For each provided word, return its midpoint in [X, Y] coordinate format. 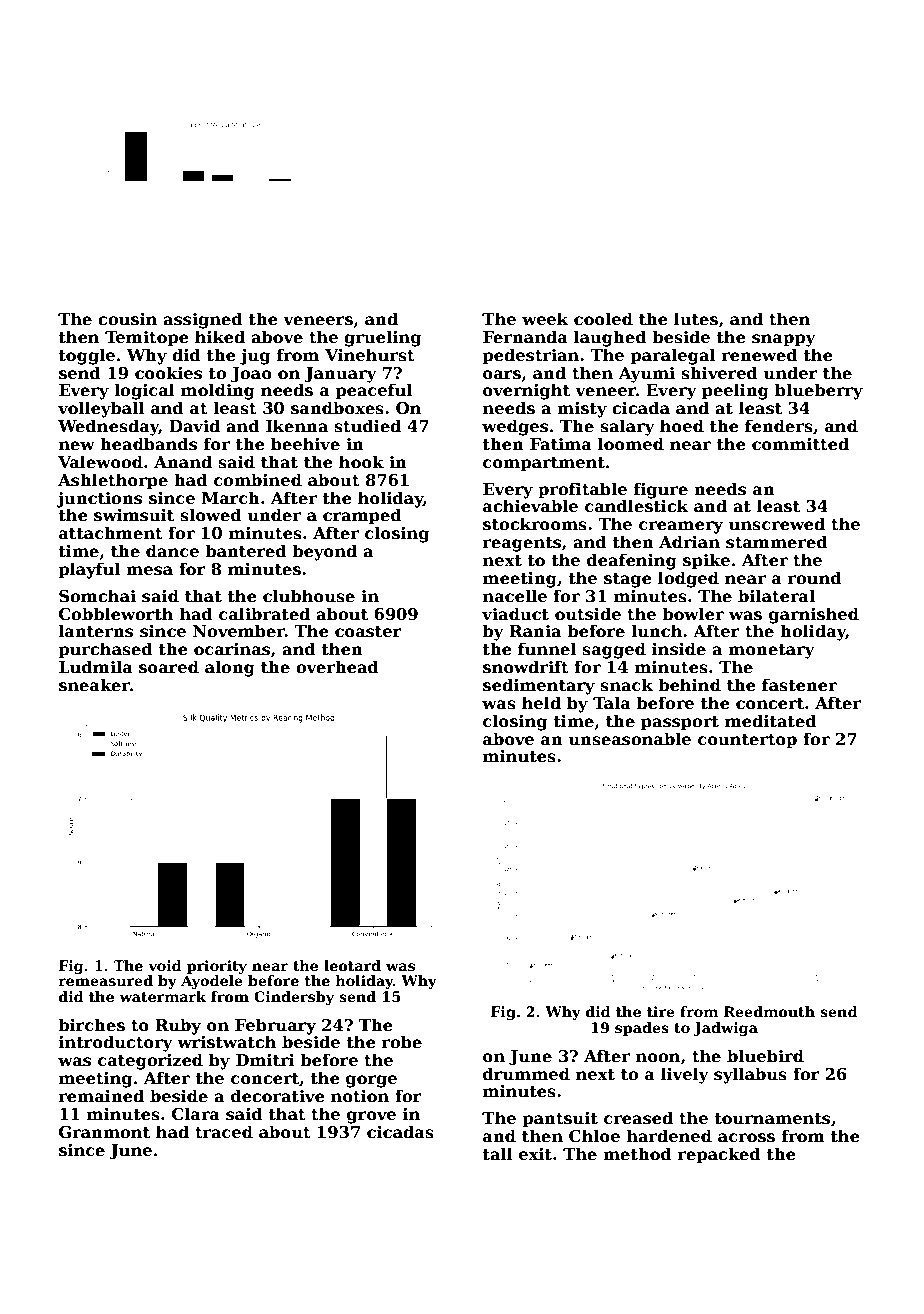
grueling [382, 338]
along [230, 668]
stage [628, 580]
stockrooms [535, 524]
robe [402, 1042]
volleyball [101, 409]
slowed [211, 515]
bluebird [765, 1056]
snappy [784, 340]
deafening [632, 561]
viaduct [515, 614]
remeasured [106, 980]
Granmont [104, 1132]
